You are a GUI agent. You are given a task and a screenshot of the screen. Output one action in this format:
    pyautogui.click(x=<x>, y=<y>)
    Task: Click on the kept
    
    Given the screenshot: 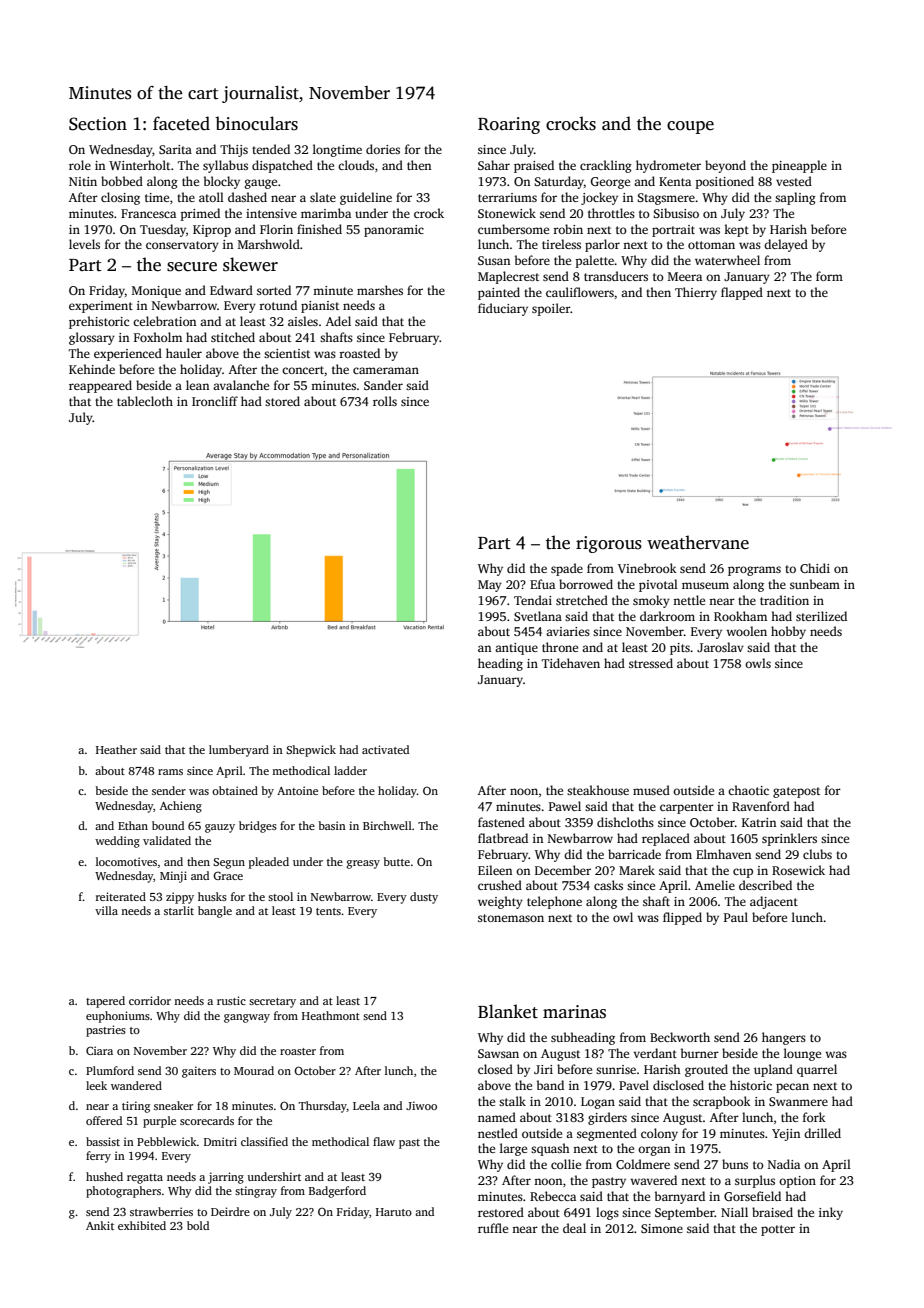 What is the action you would take?
    pyautogui.click(x=736, y=230)
